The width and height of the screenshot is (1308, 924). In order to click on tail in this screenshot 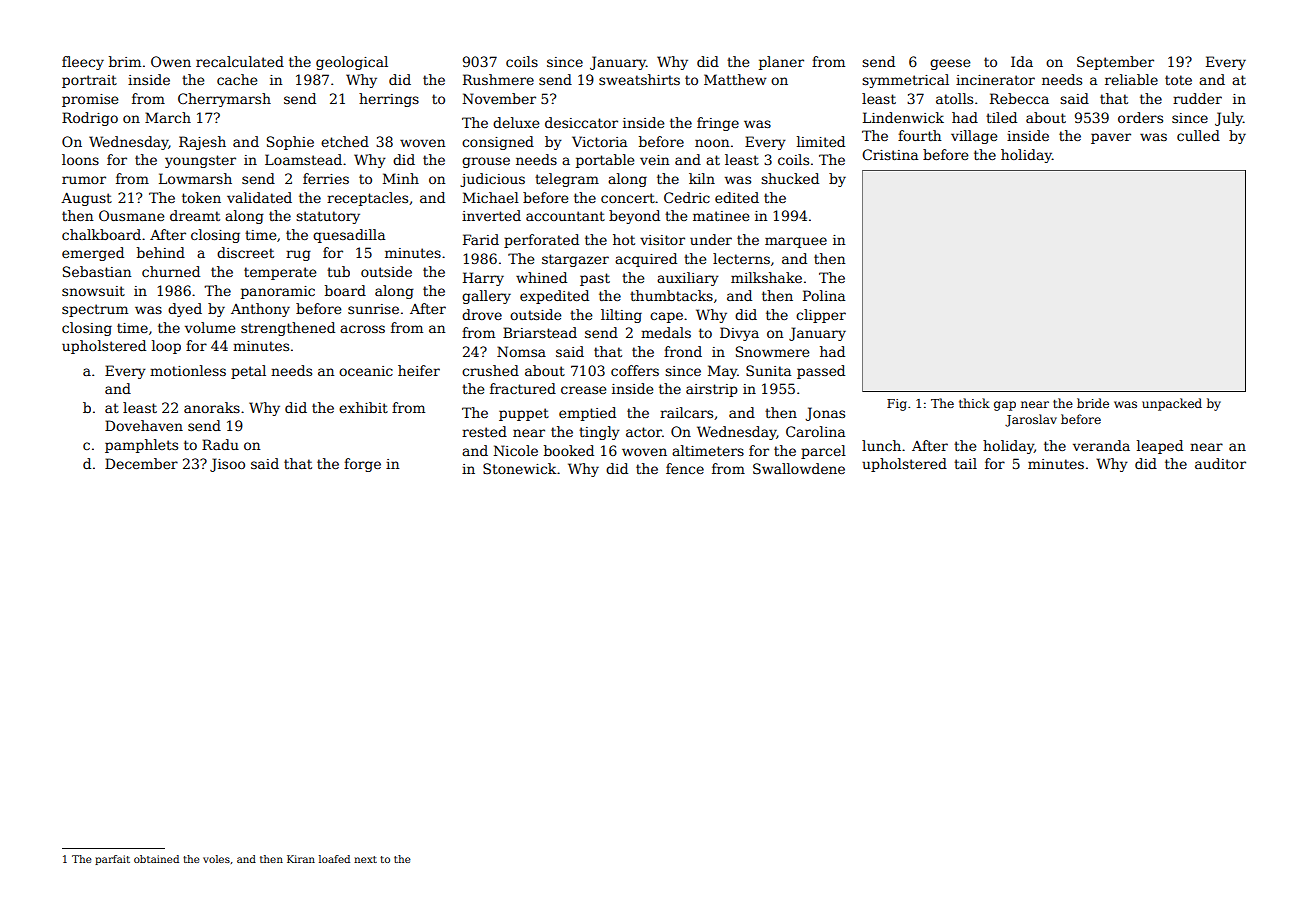, I will do `click(965, 463)`.
